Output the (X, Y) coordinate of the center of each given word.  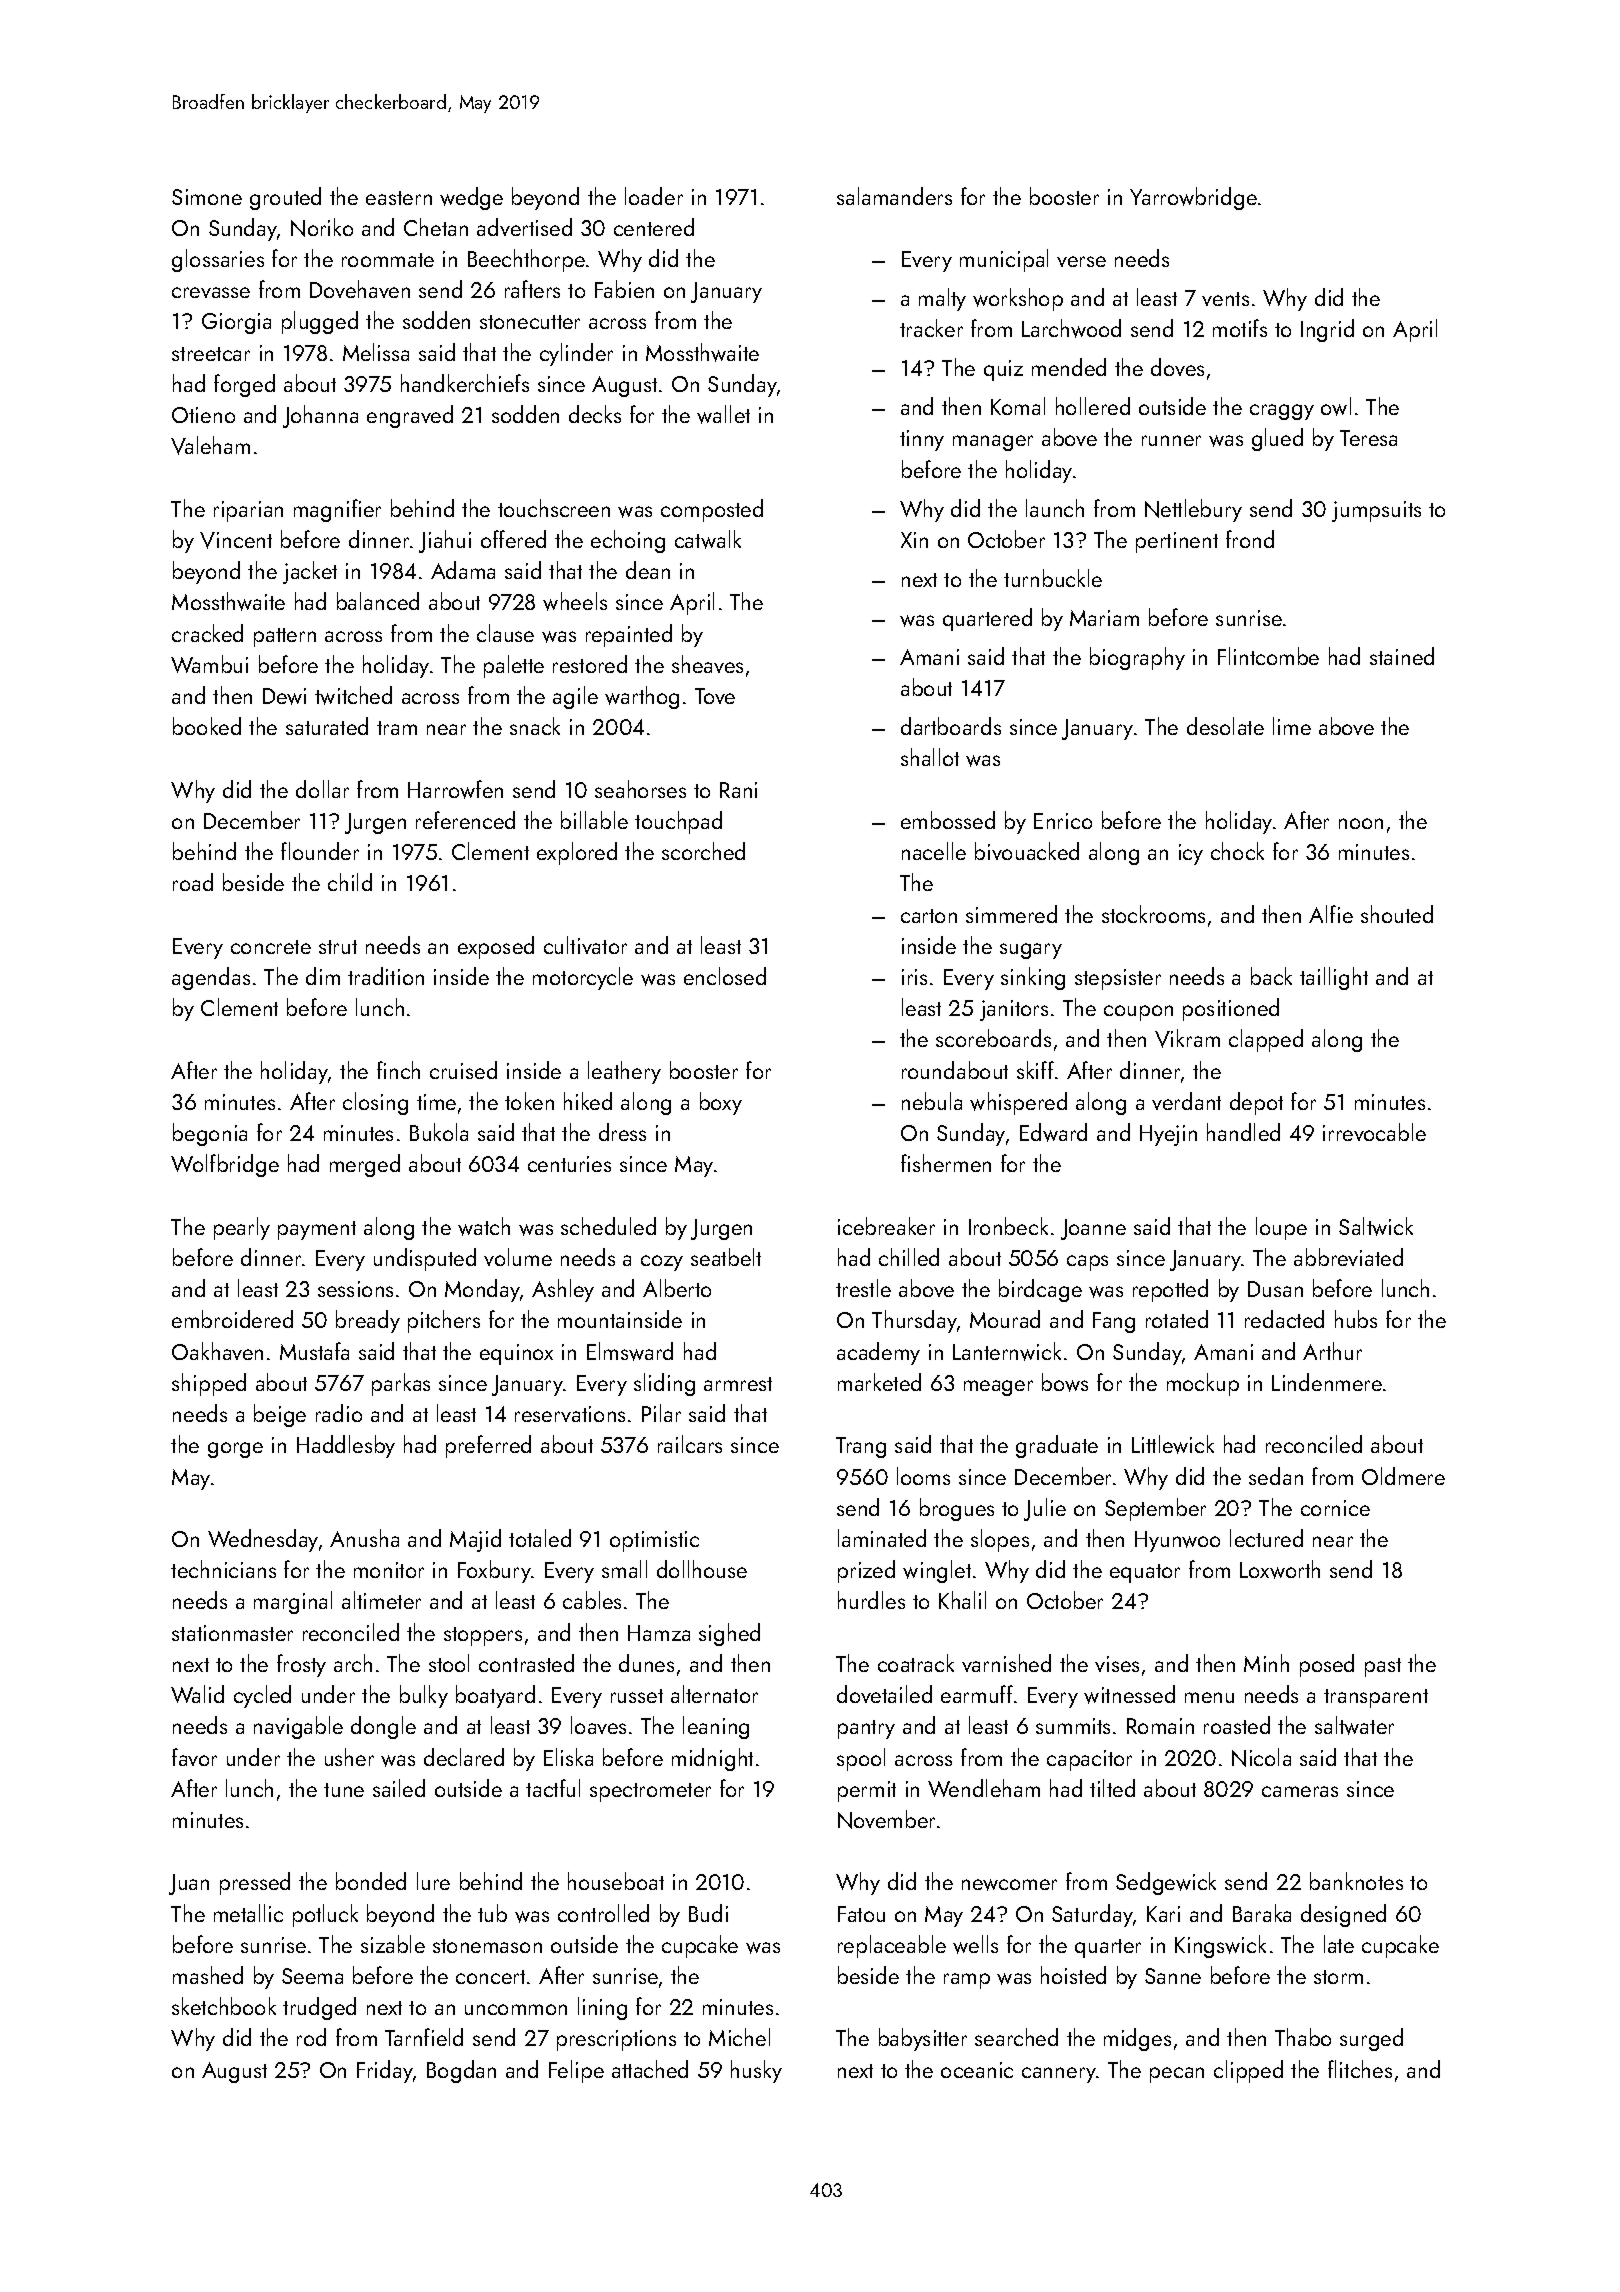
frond (1250, 539)
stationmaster (232, 1633)
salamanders (894, 196)
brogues (957, 1509)
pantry (866, 1729)
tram (397, 728)
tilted (1112, 1788)
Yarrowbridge (1193, 198)
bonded (371, 1881)
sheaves (707, 664)
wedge (471, 198)
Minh (1266, 1663)
